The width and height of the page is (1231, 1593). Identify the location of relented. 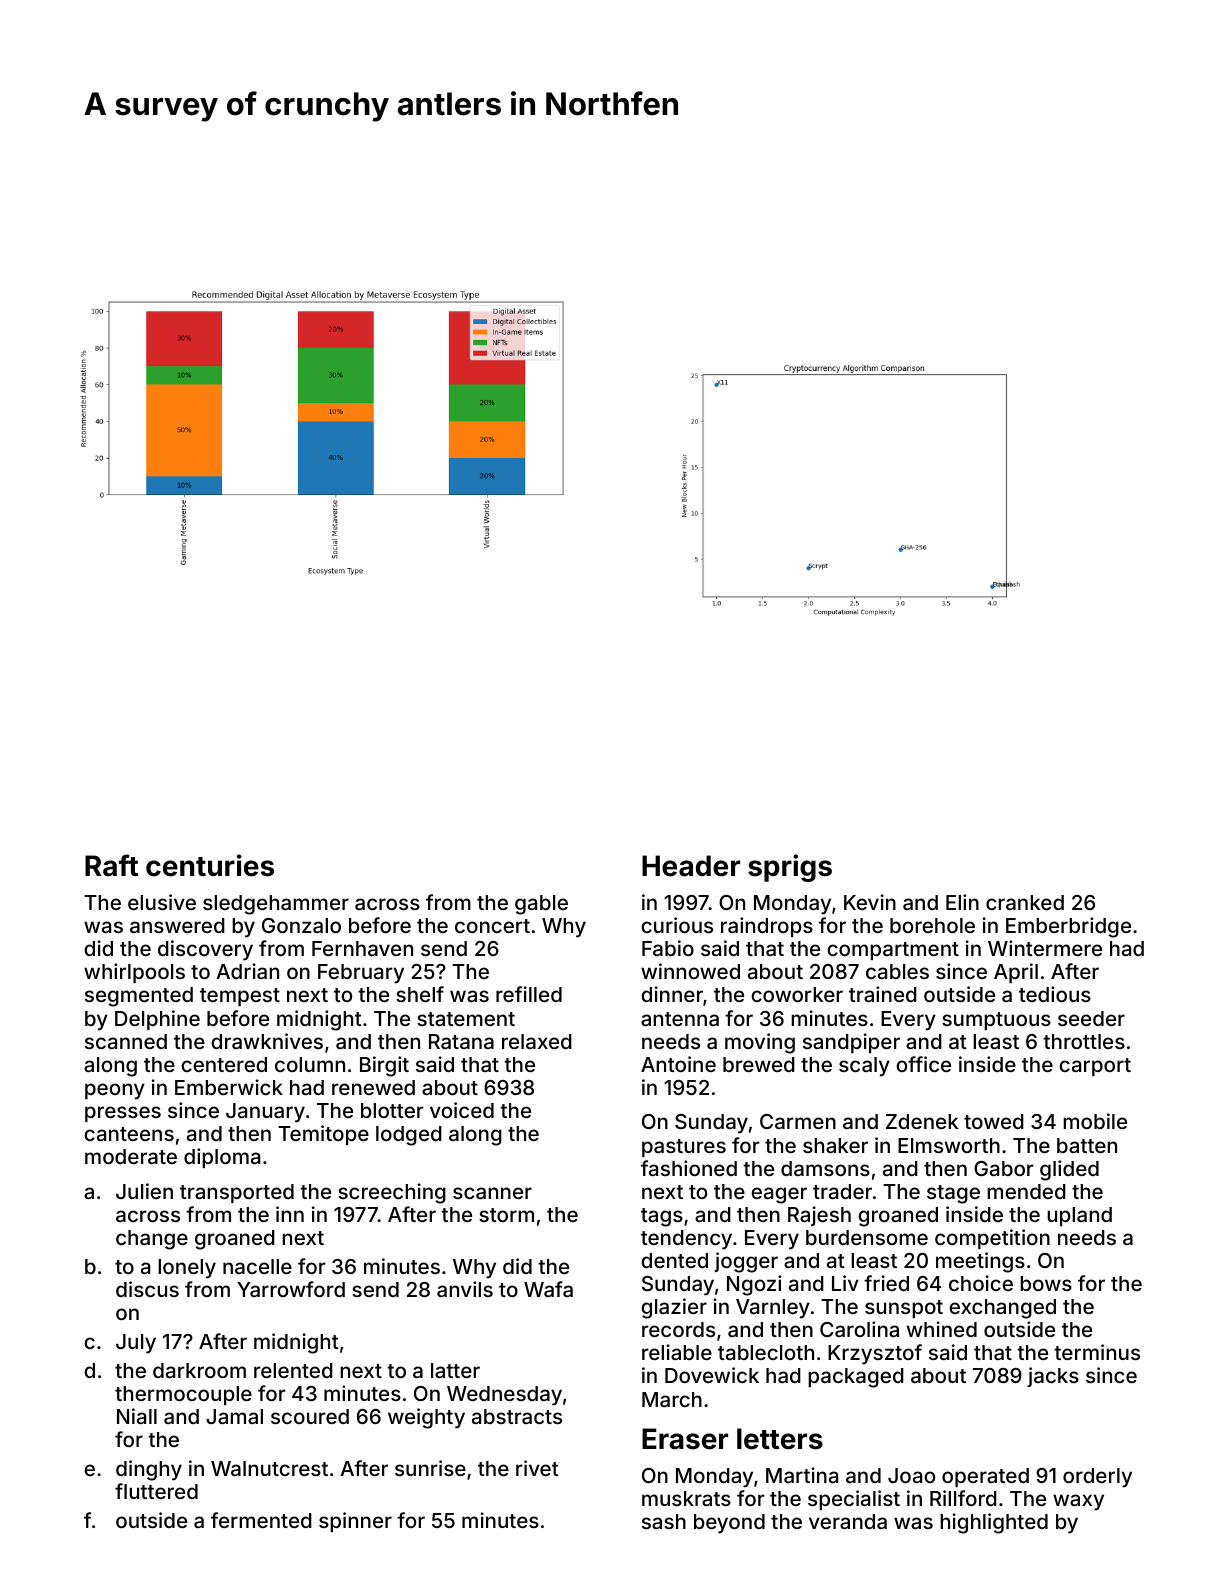
(293, 1370).
